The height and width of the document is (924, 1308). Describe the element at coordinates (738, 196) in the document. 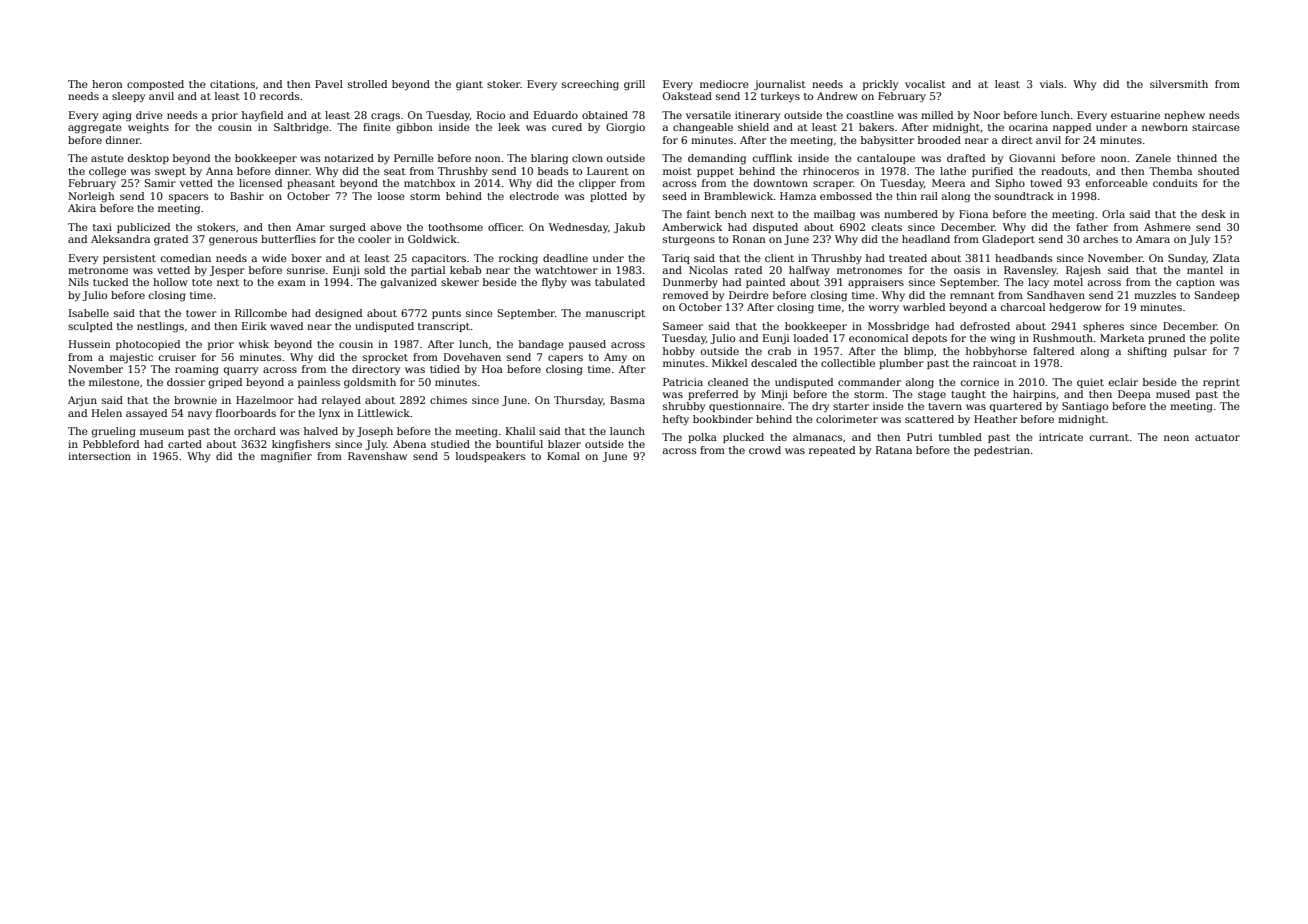

I see `Bramblewick` at that location.
